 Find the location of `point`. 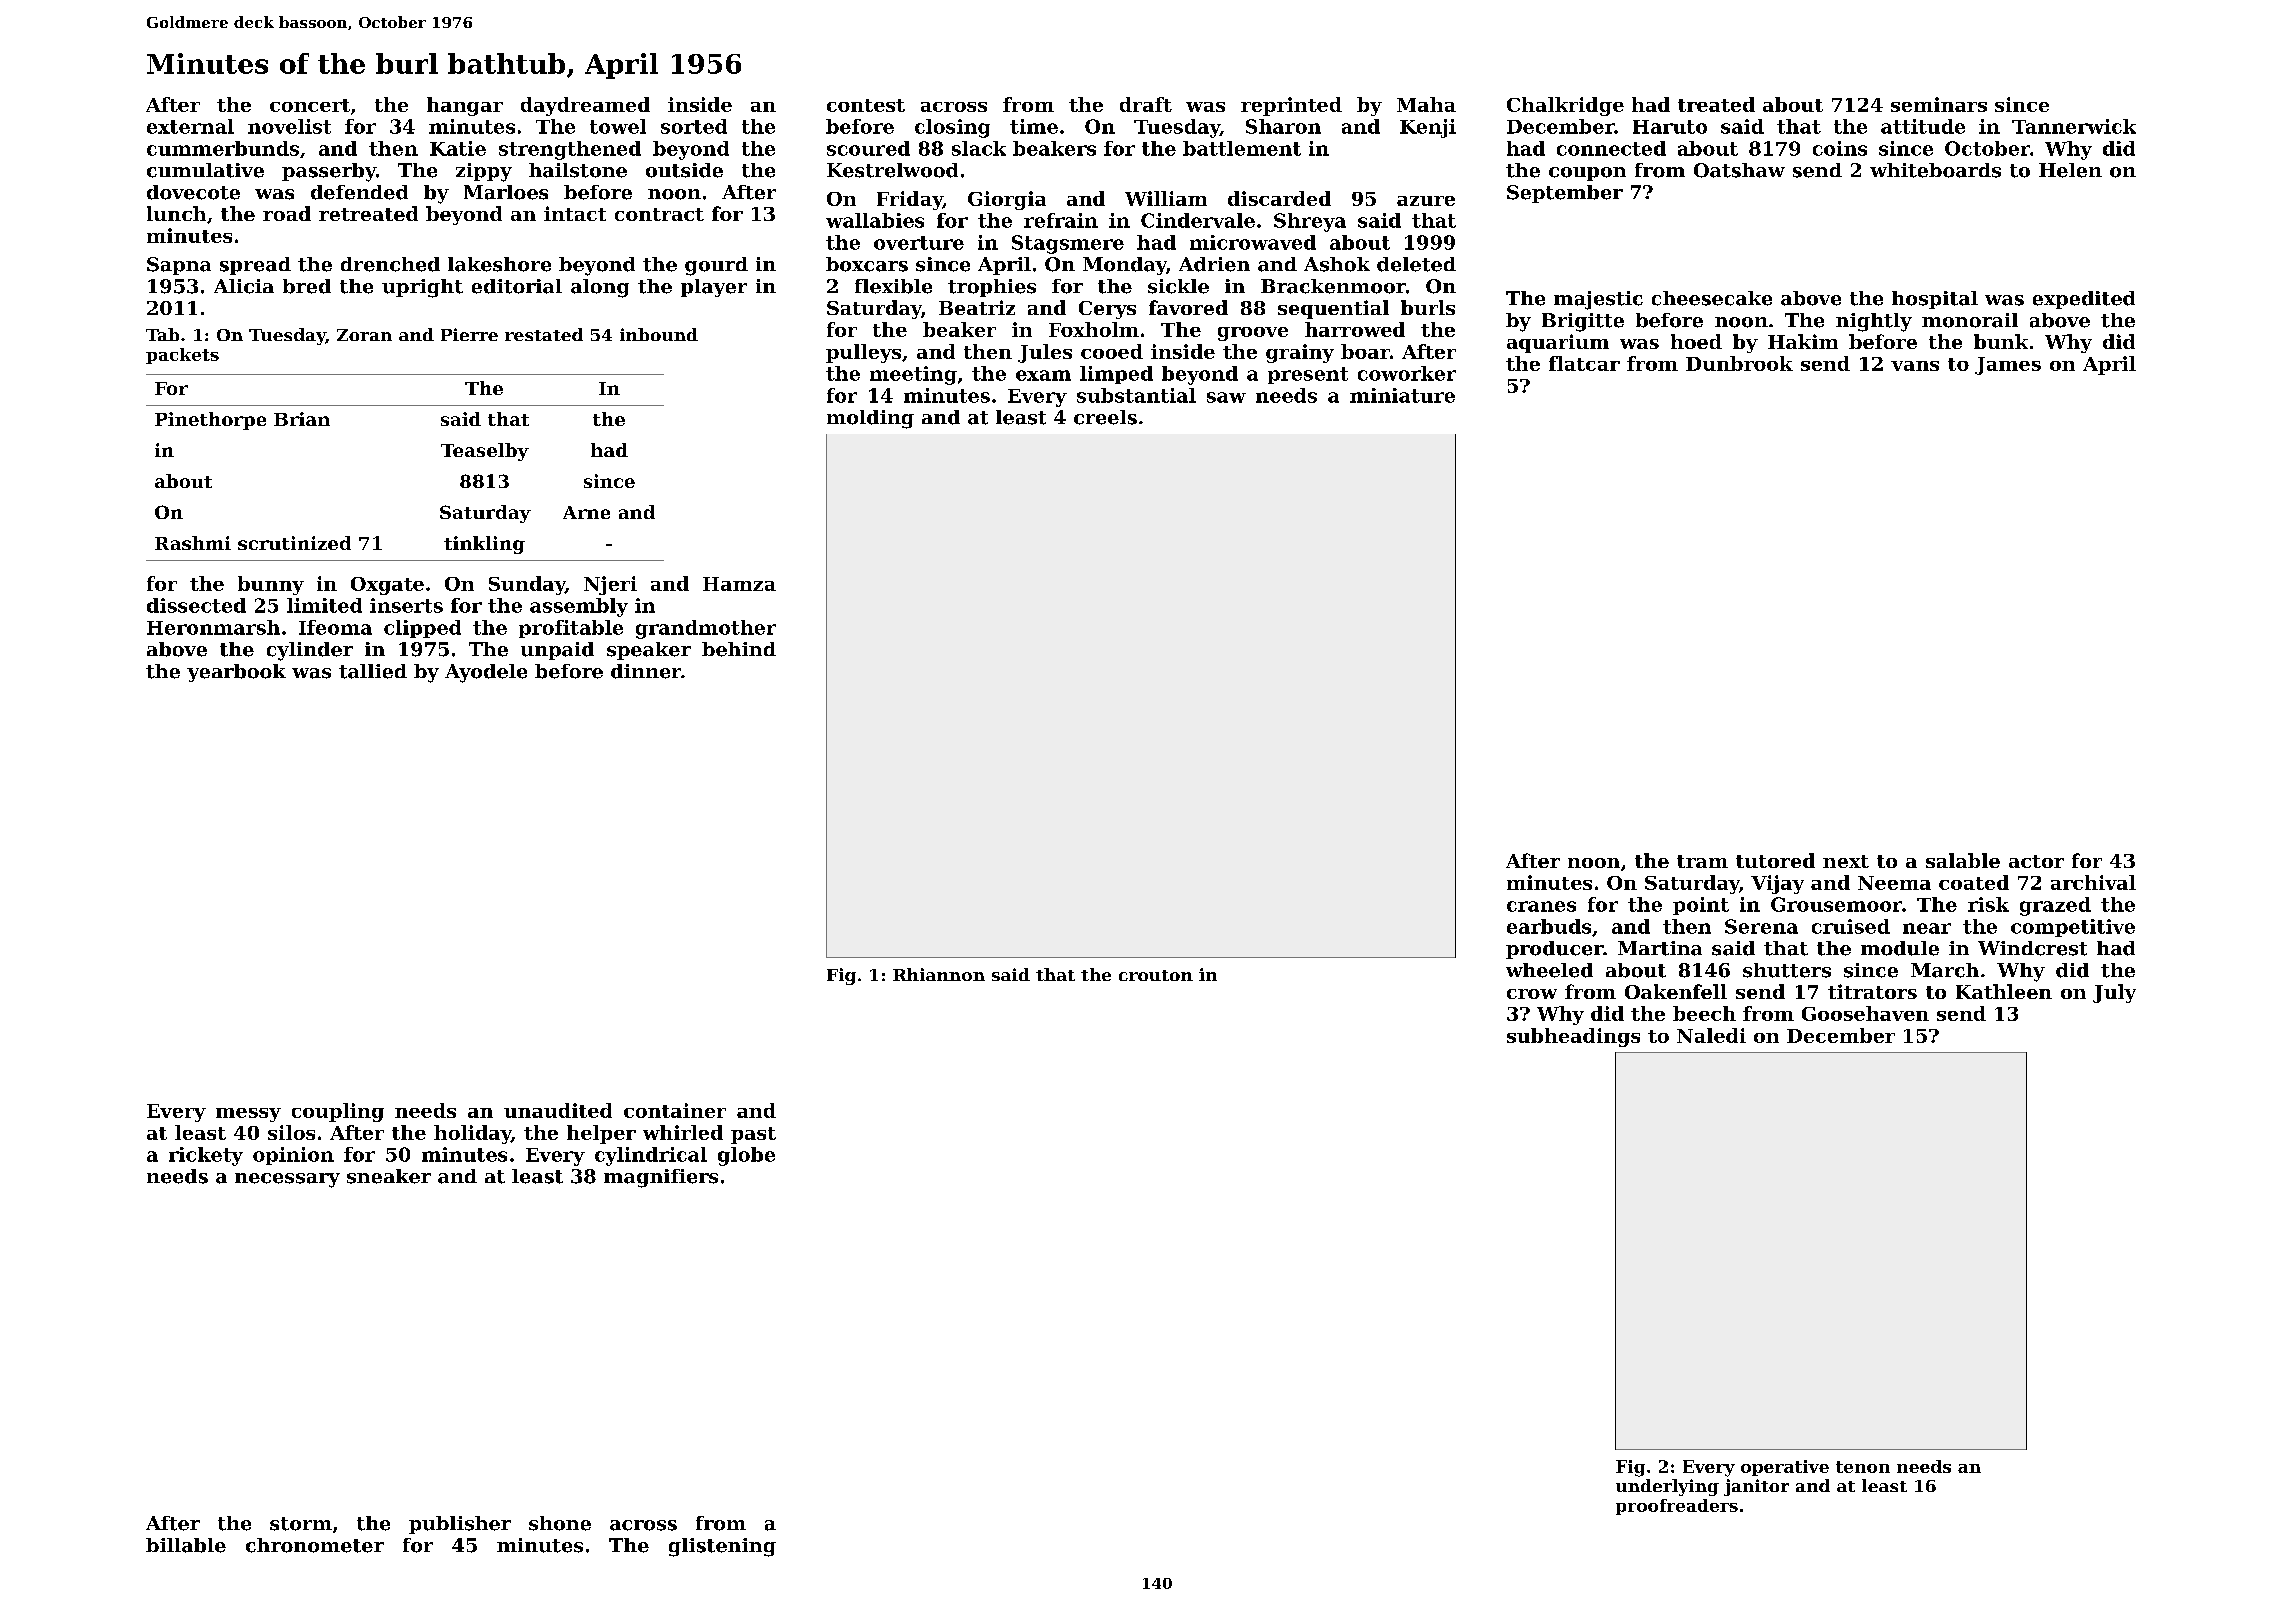

point is located at coordinates (1701, 906).
